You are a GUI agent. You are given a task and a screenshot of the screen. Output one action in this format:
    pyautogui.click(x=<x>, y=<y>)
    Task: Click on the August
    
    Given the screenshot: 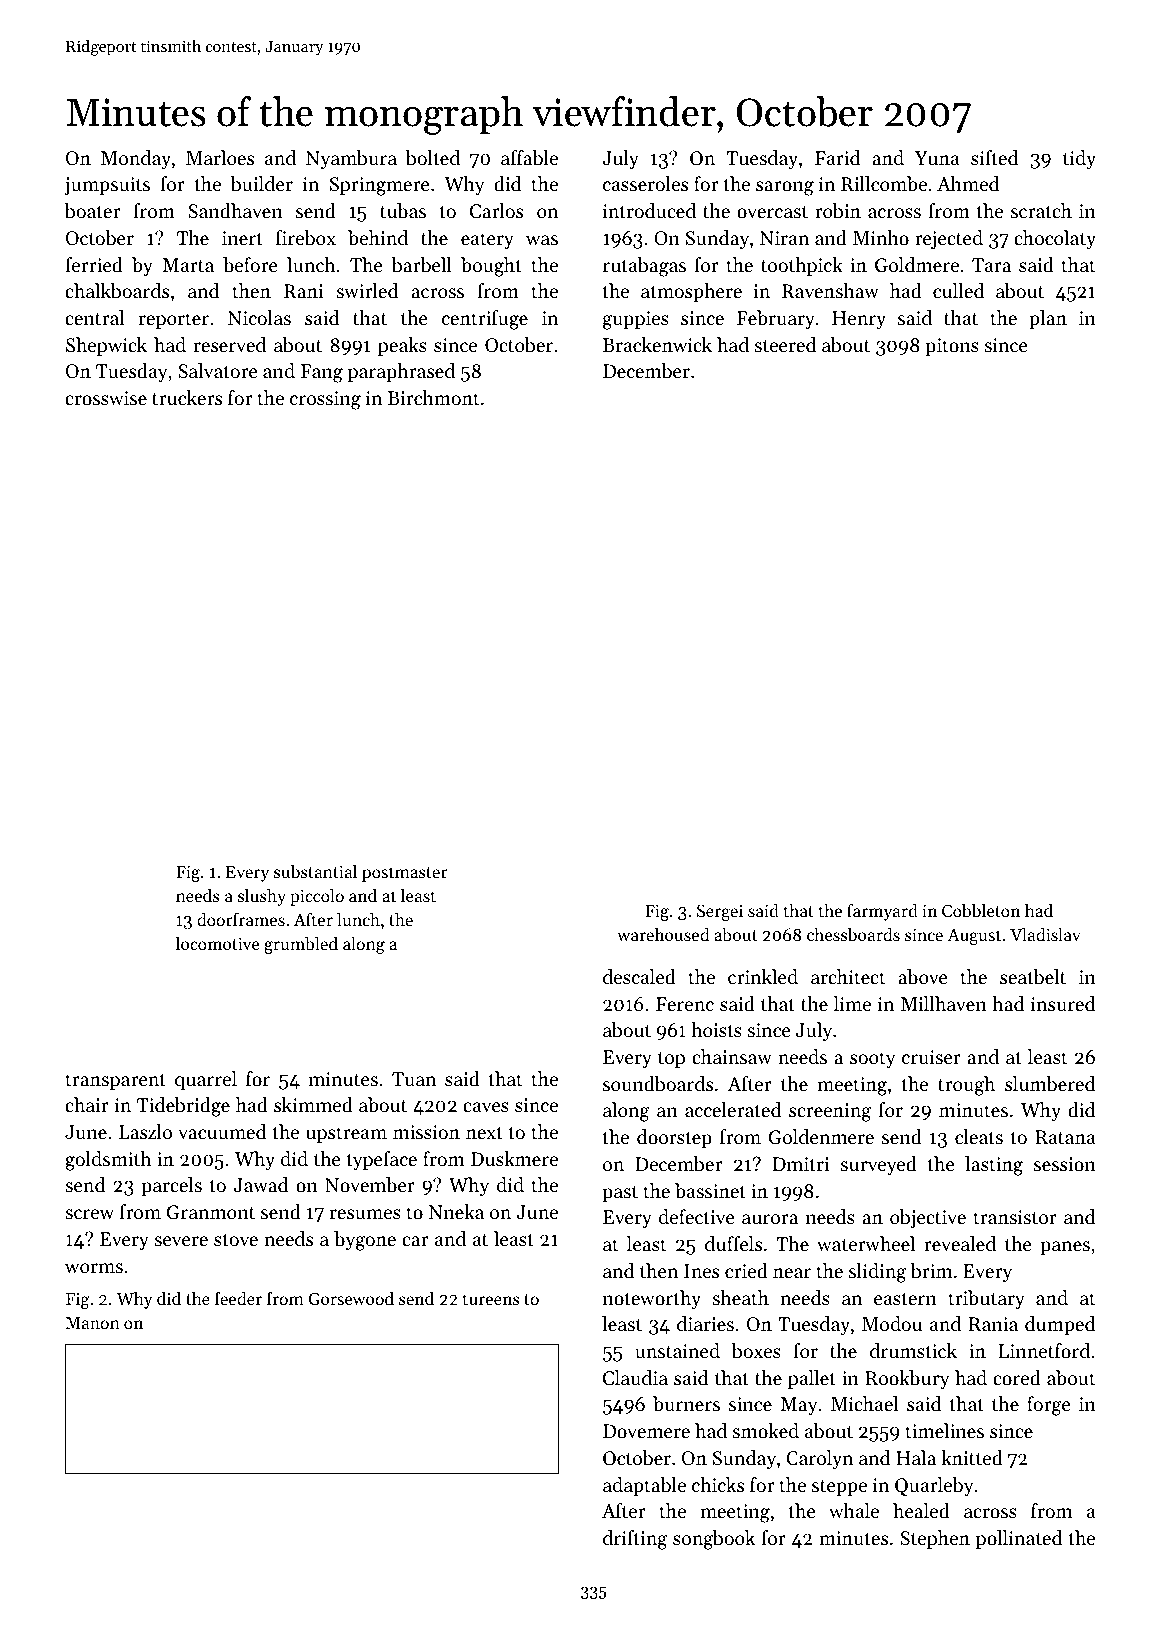 What is the action you would take?
    pyautogui.click(x=974, y=937)
